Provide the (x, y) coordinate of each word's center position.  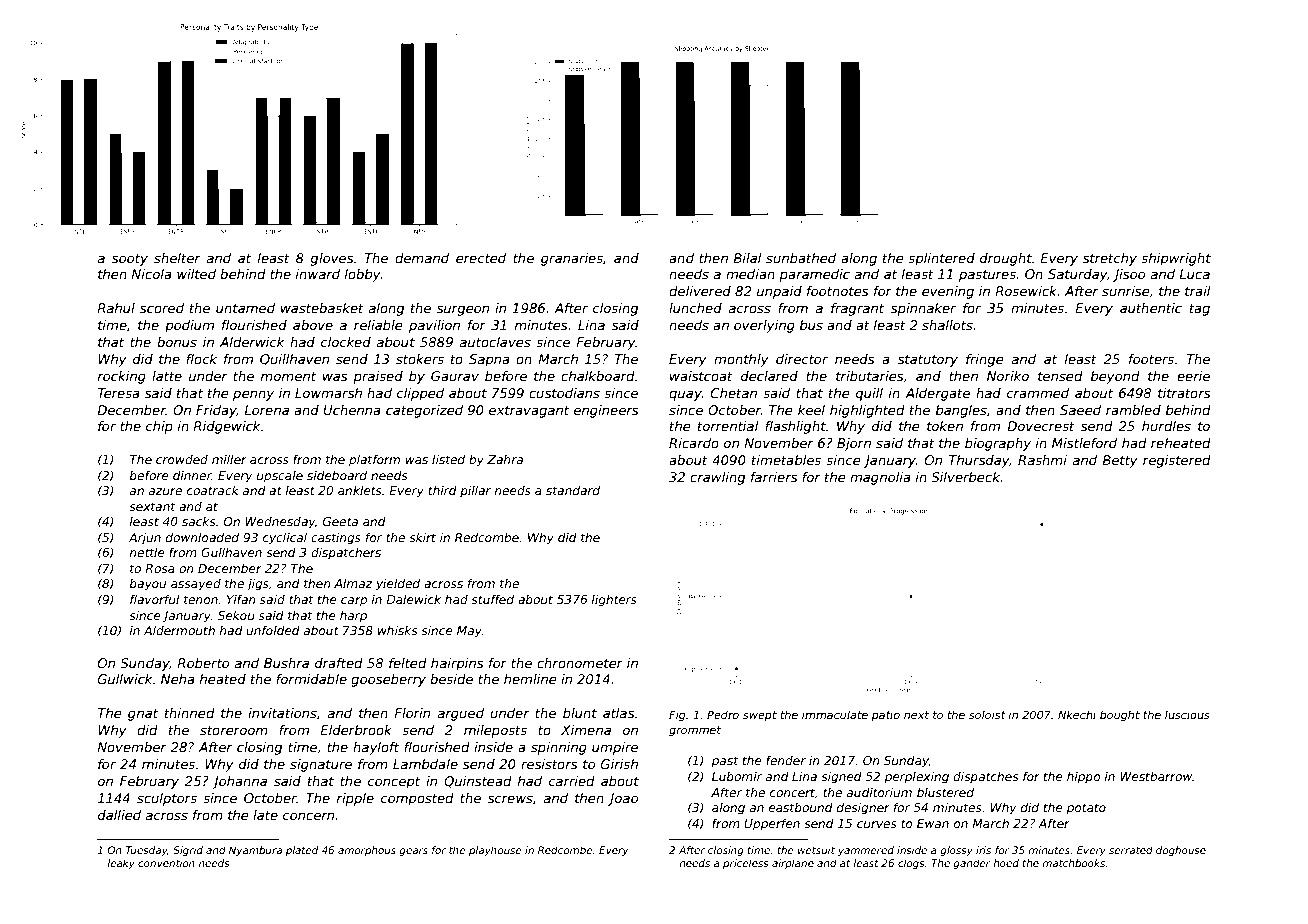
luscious (1187, 714)
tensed (1060, 376)
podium (189, 326)
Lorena (266, 410)
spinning (559, 748)
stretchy (1110, 259)
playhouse (495, 851)
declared (769, 376)
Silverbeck (966, 477)
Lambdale (425, 764)
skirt (422, 537)
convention (166, 863)
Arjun (145, 538)
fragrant (857, 309)
